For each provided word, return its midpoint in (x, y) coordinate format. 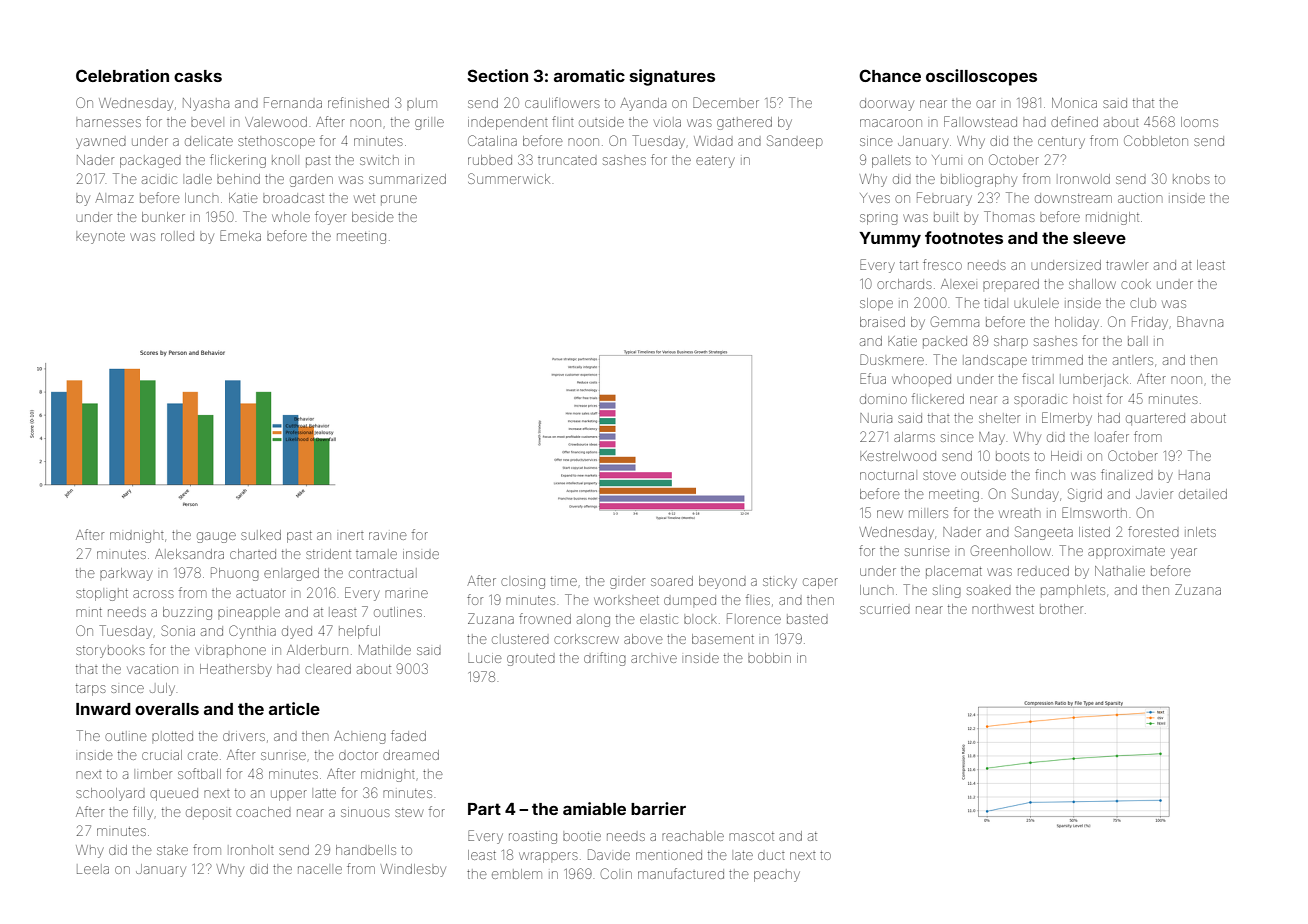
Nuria (876, 418)
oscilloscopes (981, 77)
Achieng (360, 737)
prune (399, 200)
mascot (751, 836)
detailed (1203, 494)
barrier (658, 808)
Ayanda (643, 104)
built (946, 217)
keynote (100, 238)
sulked (261, 535)
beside (373, 217)
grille (429, 124)
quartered (1155, 419)
